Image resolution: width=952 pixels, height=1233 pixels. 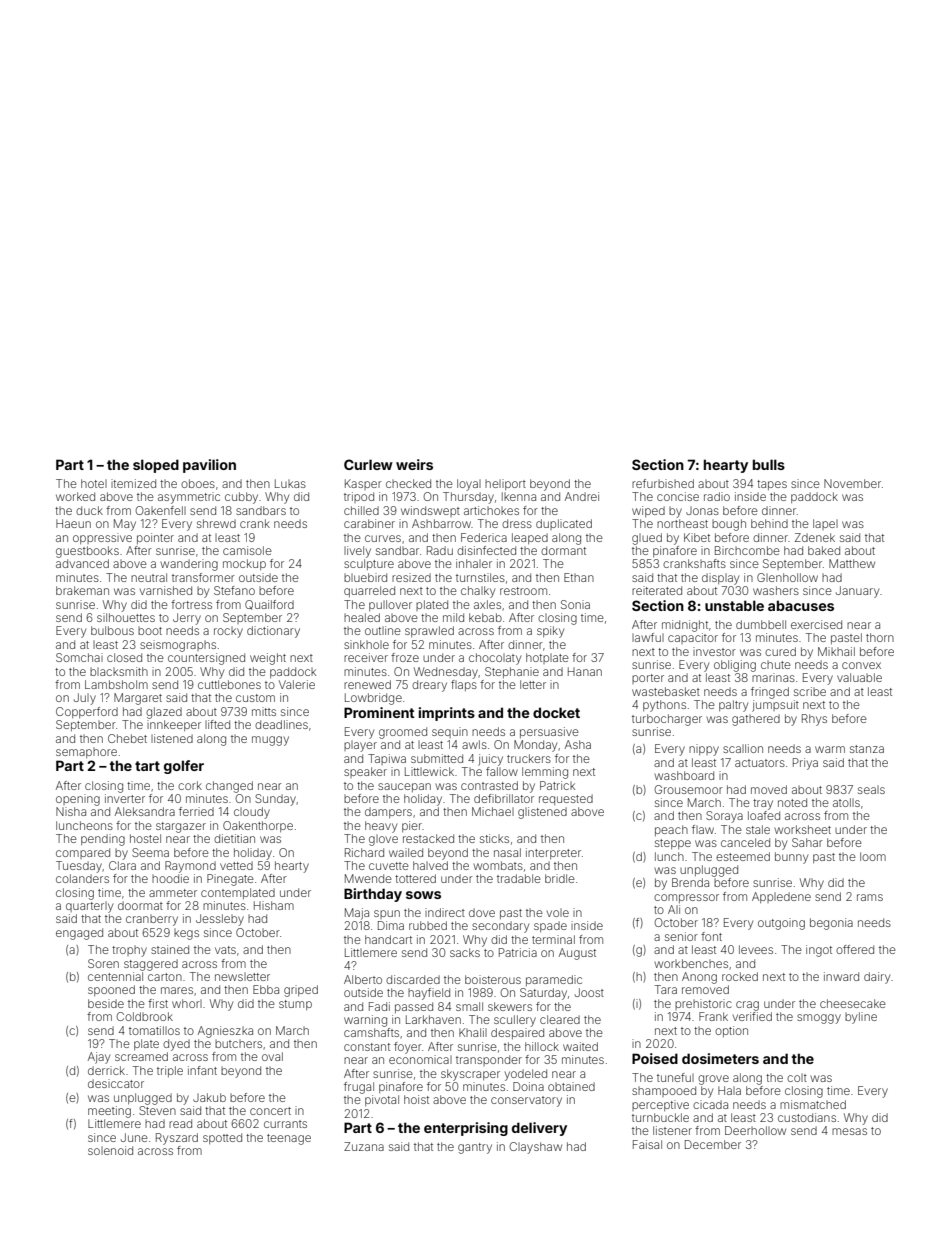 I want to click on inward, so click(x=841, y=976).
